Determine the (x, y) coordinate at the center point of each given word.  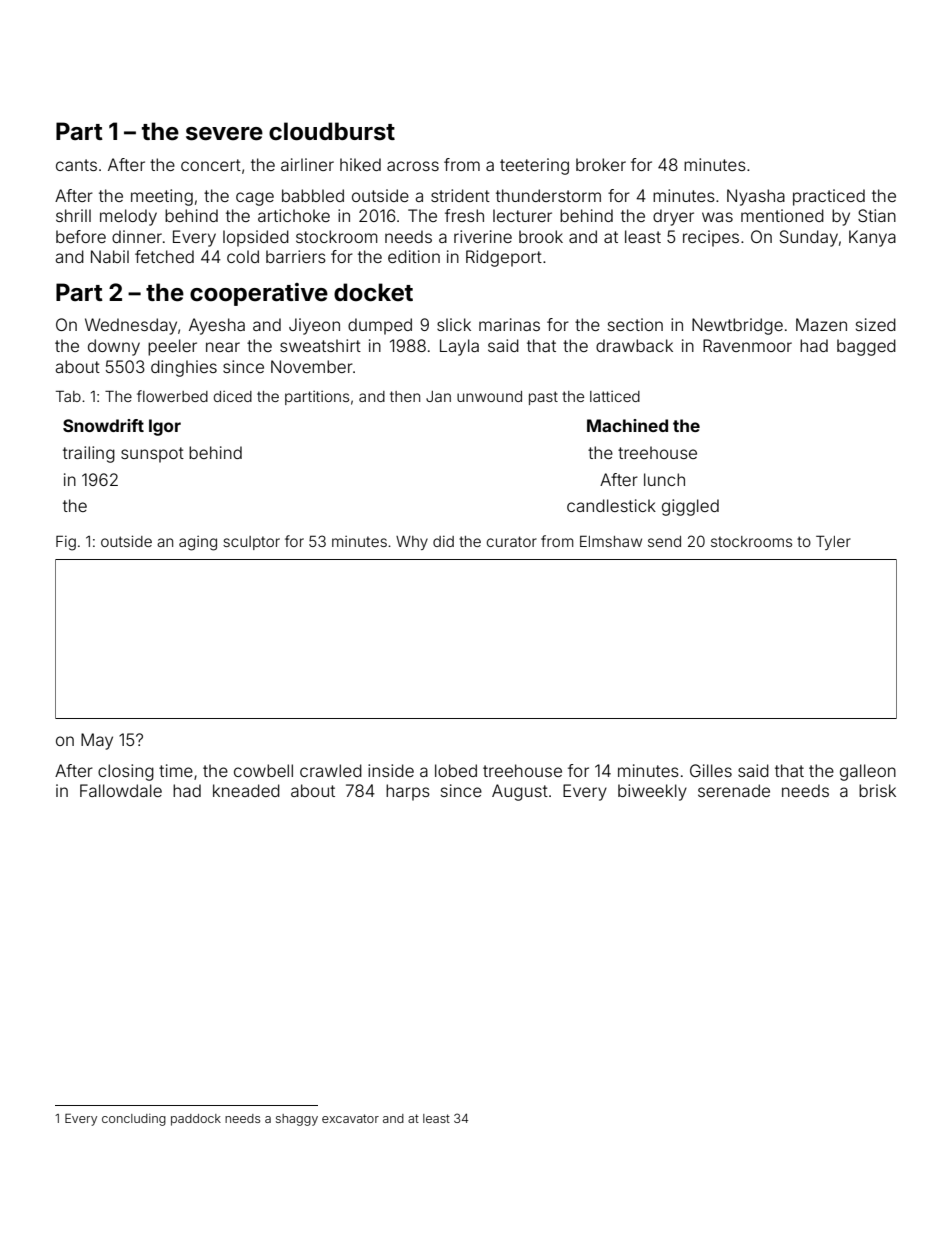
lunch (664, 479)
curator (512, 541)
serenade (734, 790)
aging (198, 543)
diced (233, 396)
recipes (711, 238)
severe (224, 134)
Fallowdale (121, 790)
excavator (350, 1118)
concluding (134, 1120)
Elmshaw (611, 541)
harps (408, 792)
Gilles (711, 770)
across (413, 166)
